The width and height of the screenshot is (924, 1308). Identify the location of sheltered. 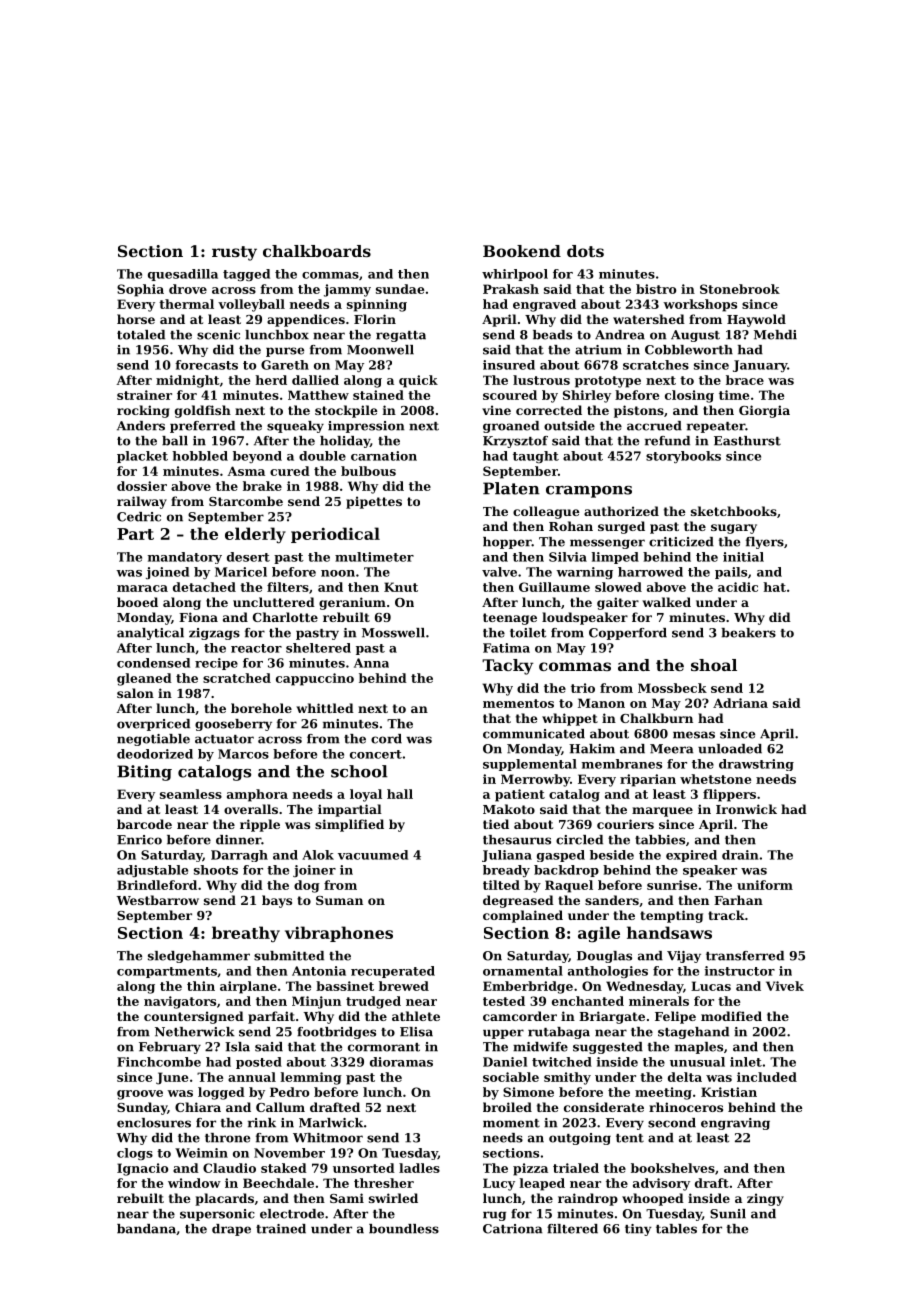
(318, 648).
